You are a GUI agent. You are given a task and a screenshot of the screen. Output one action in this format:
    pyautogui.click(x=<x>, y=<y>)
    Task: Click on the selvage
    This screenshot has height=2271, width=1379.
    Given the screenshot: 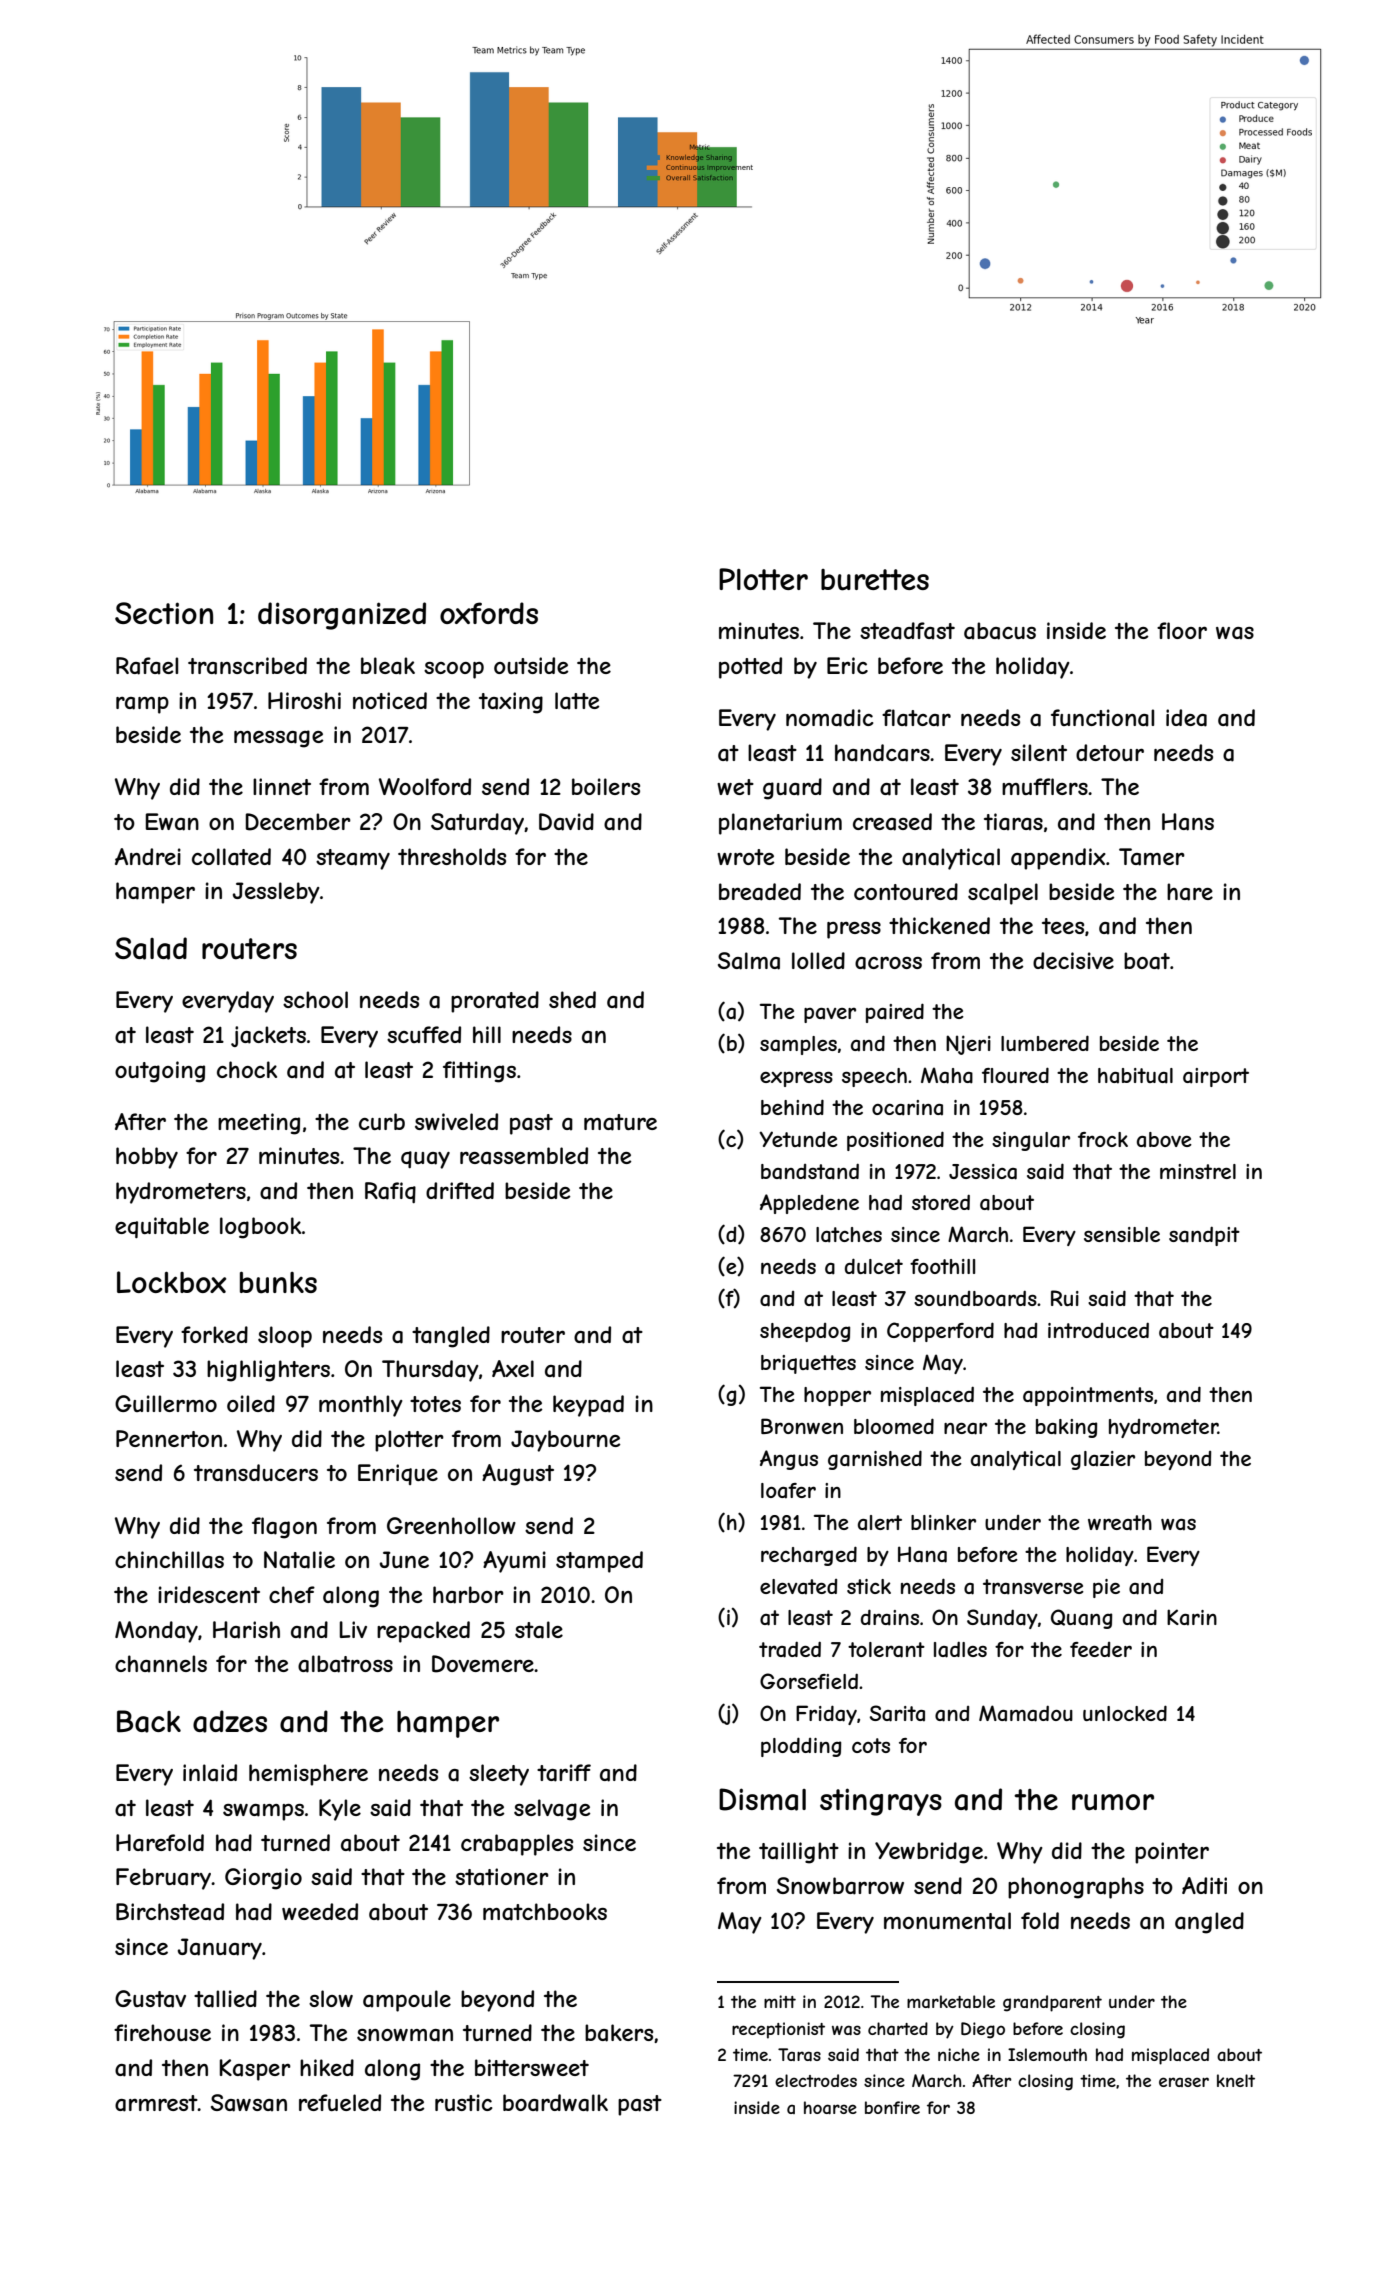 What is the action you would take?
    pyautogui.click(x=552, y=1810)
